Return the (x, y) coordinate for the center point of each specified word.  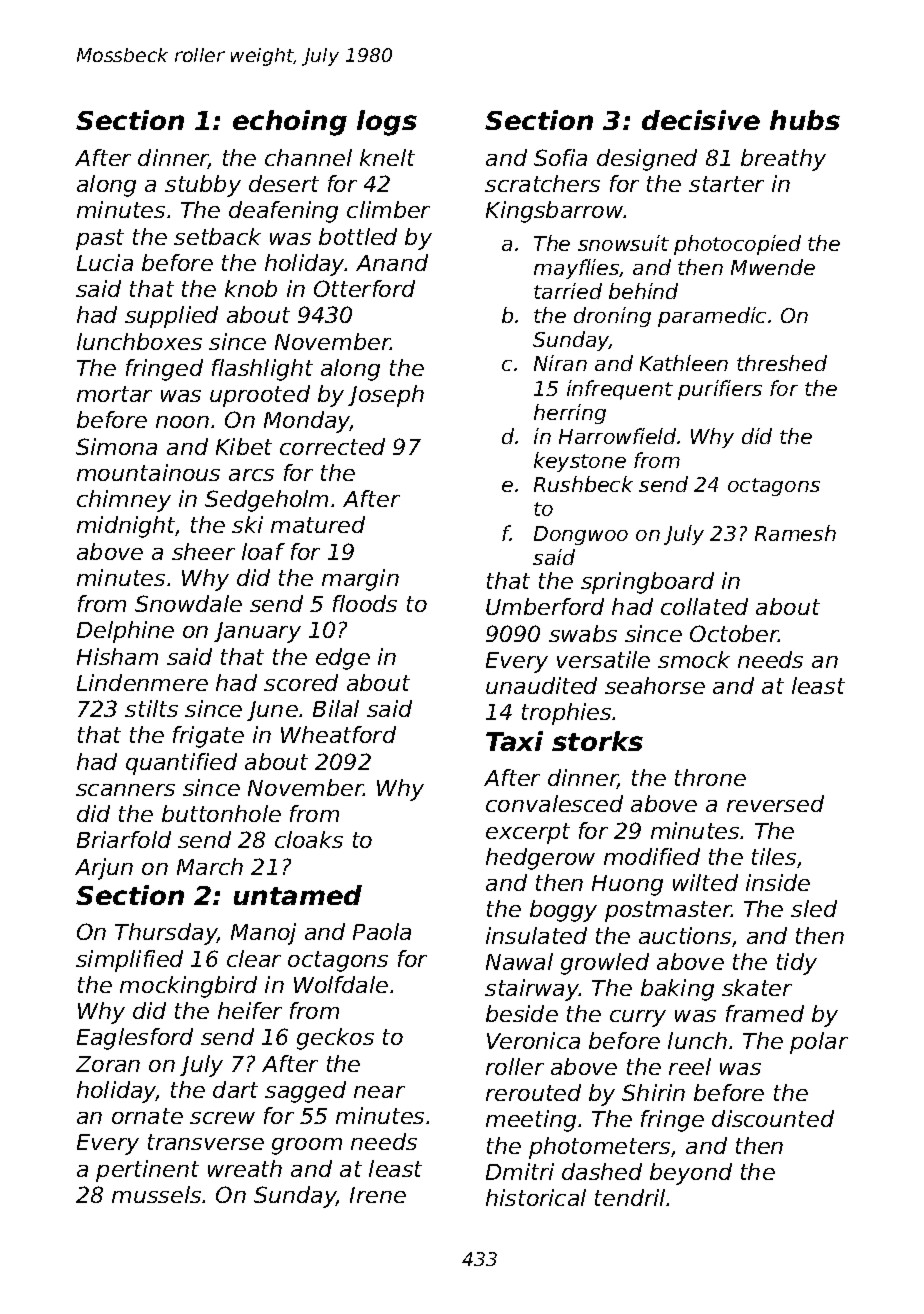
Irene (378, 1195)
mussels (156, 1194)
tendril (630, 1197)
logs (387, 123)
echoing (290, 123)
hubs (805, 120)
